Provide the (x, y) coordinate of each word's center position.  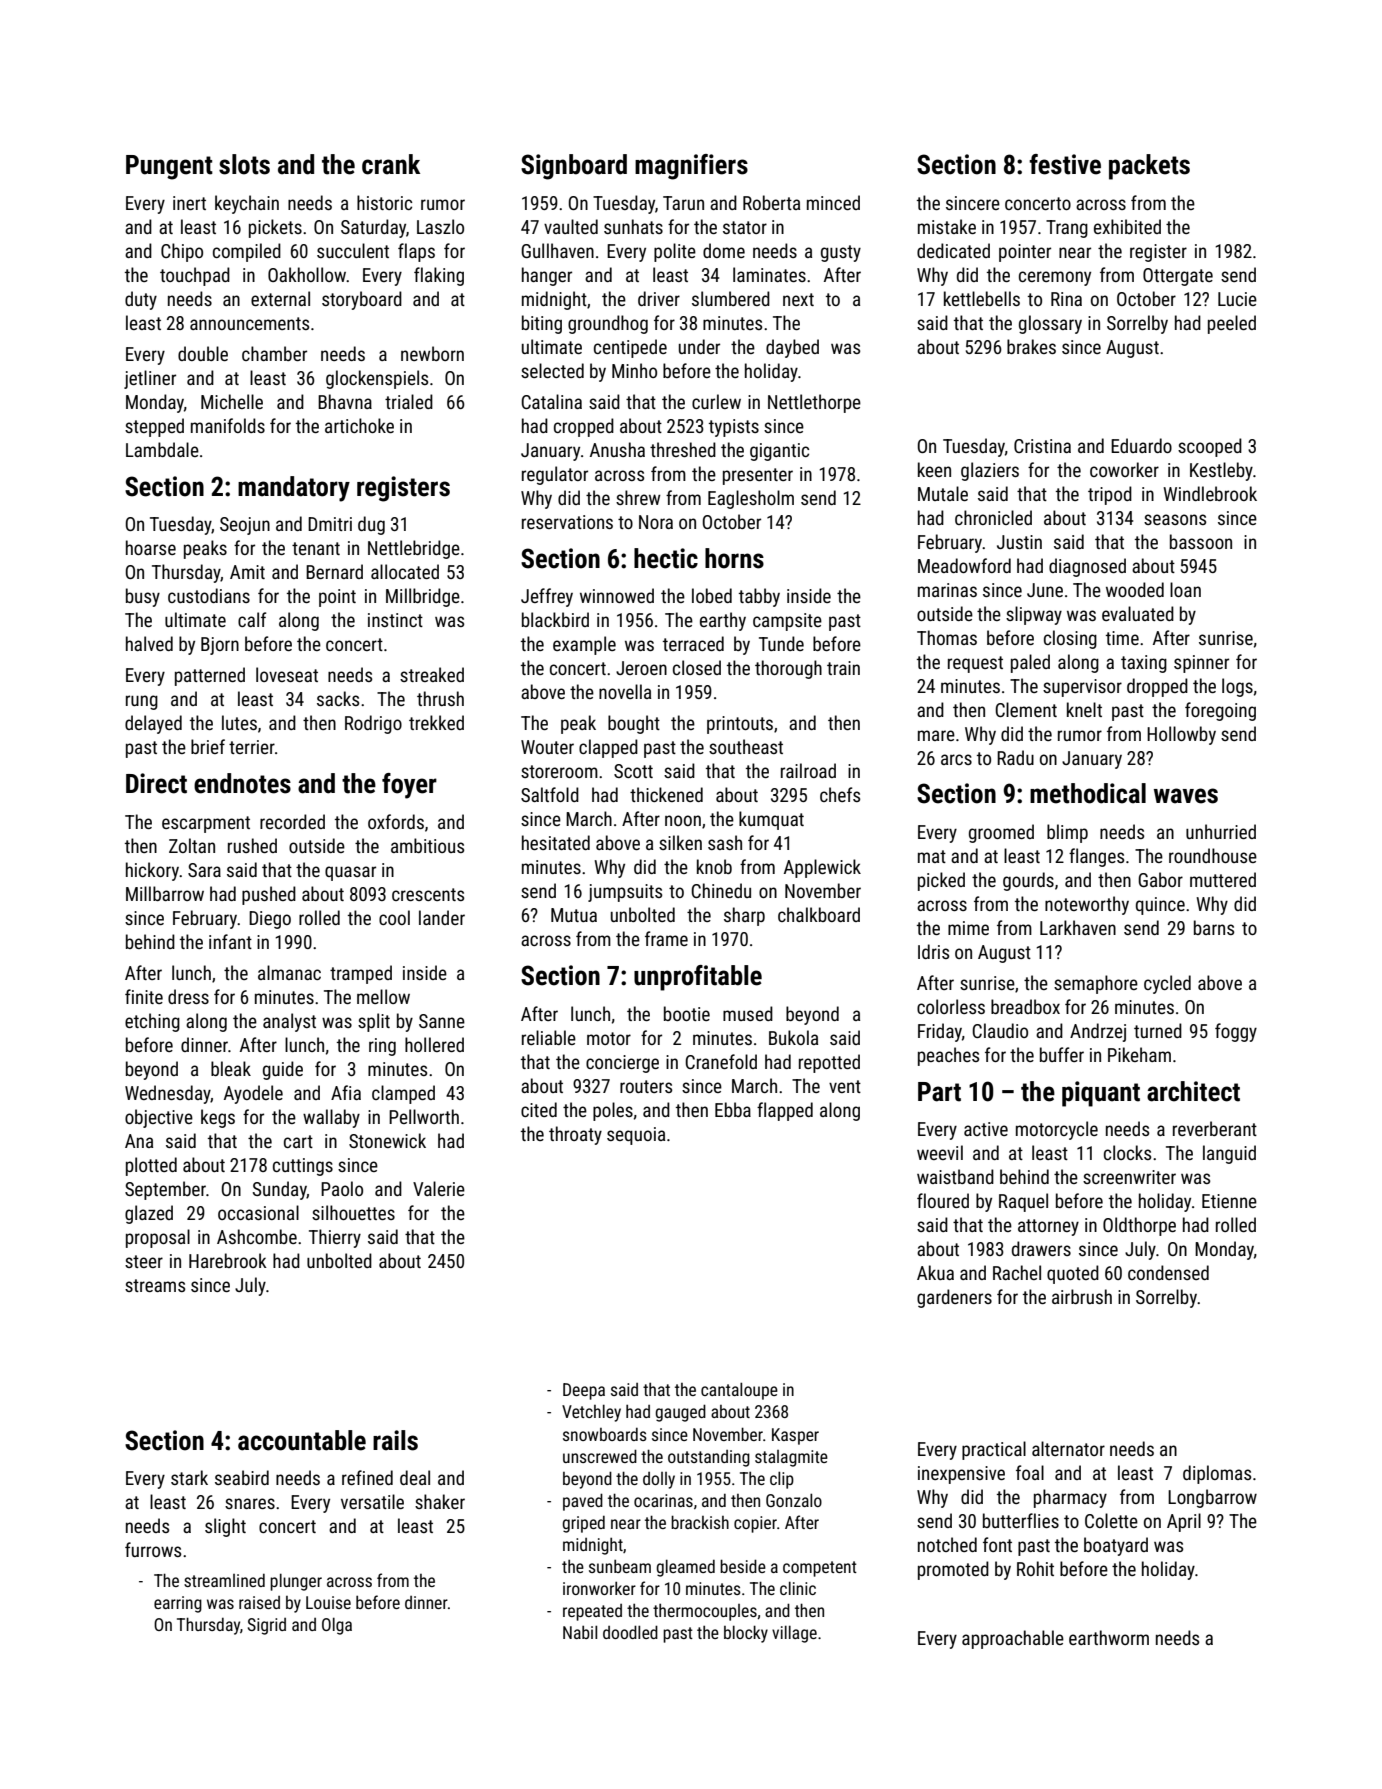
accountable (302, 1440)
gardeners (954, 1298)
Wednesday (168, 1094)
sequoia (636, 1136)
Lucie (1237, 299)
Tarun (683, 203)
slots (244, 164)
